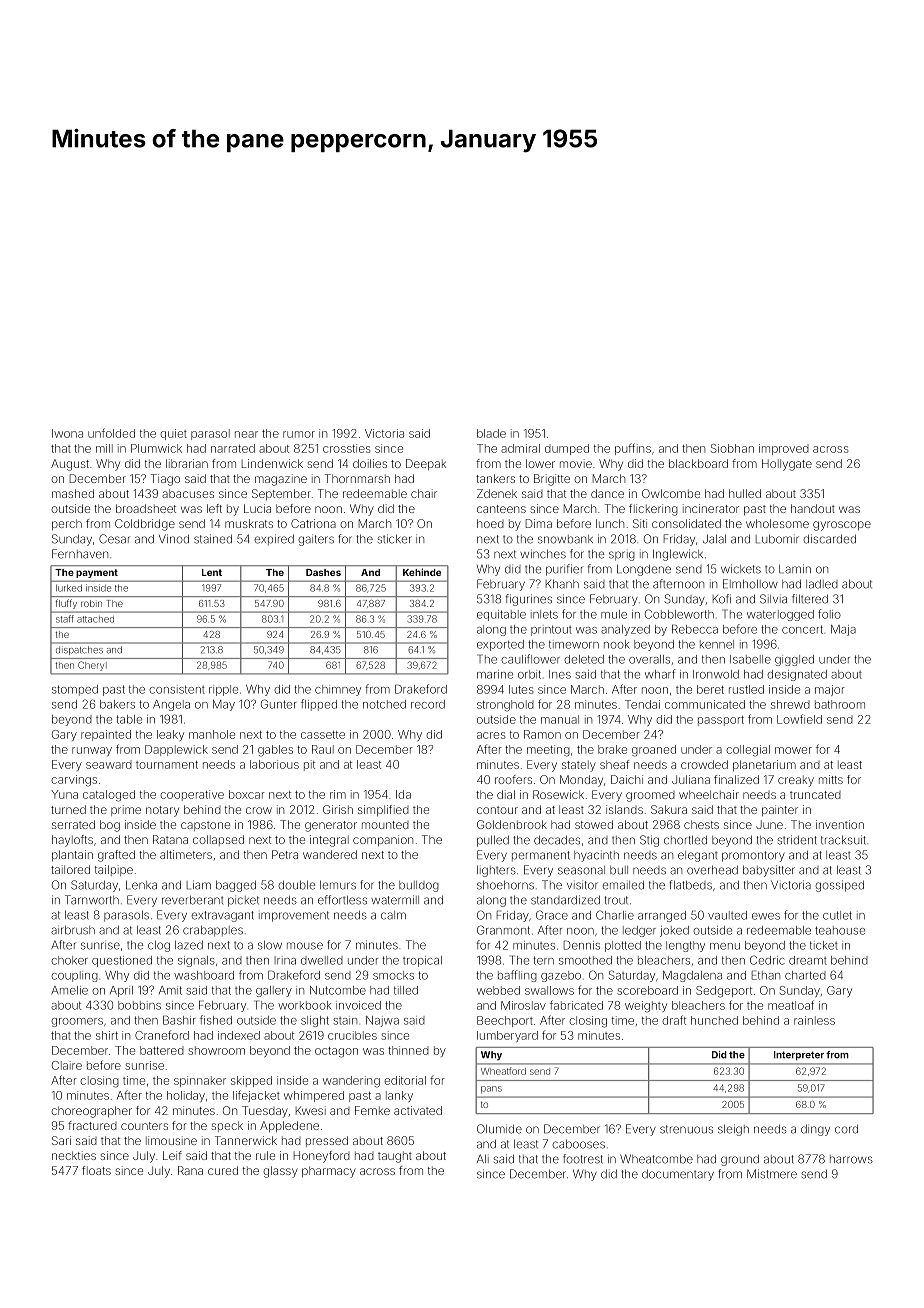  I want to click on near, so click(246, 434).
